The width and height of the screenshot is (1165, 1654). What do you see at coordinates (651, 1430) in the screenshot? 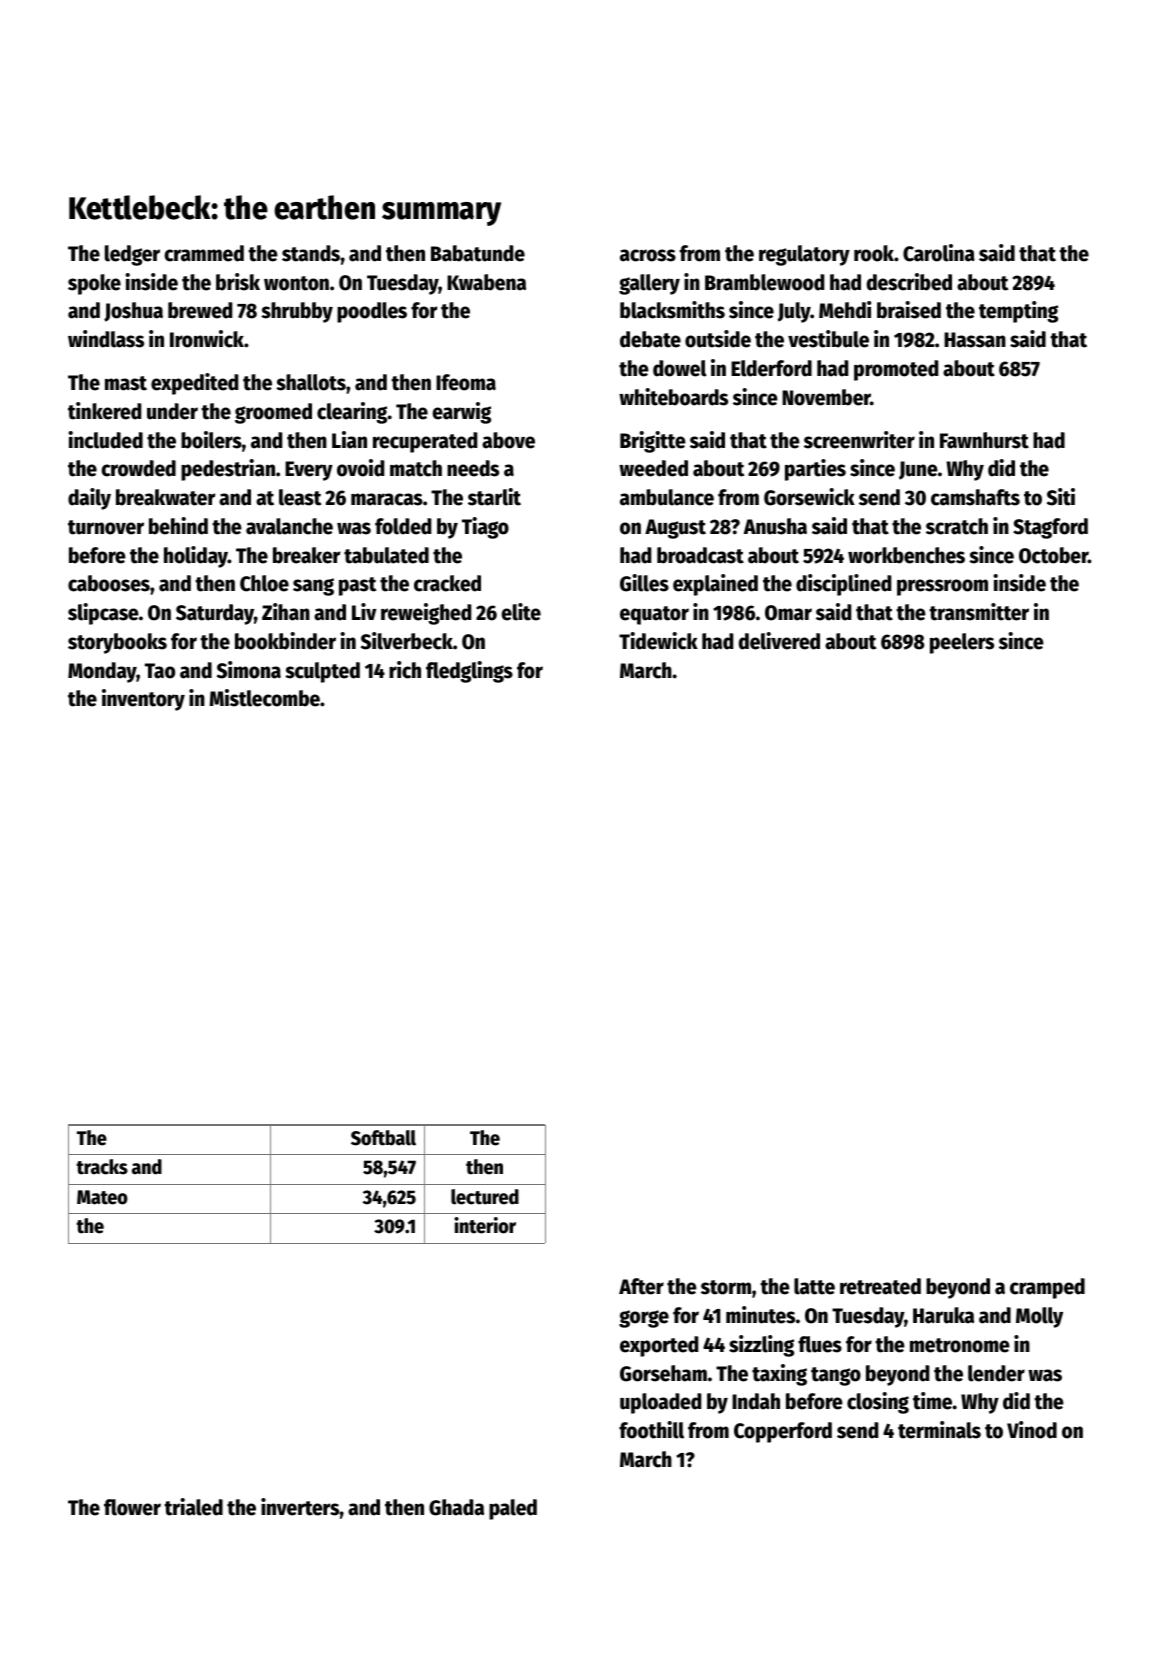
I see `foothill` at bounding box center [651, 1430].
